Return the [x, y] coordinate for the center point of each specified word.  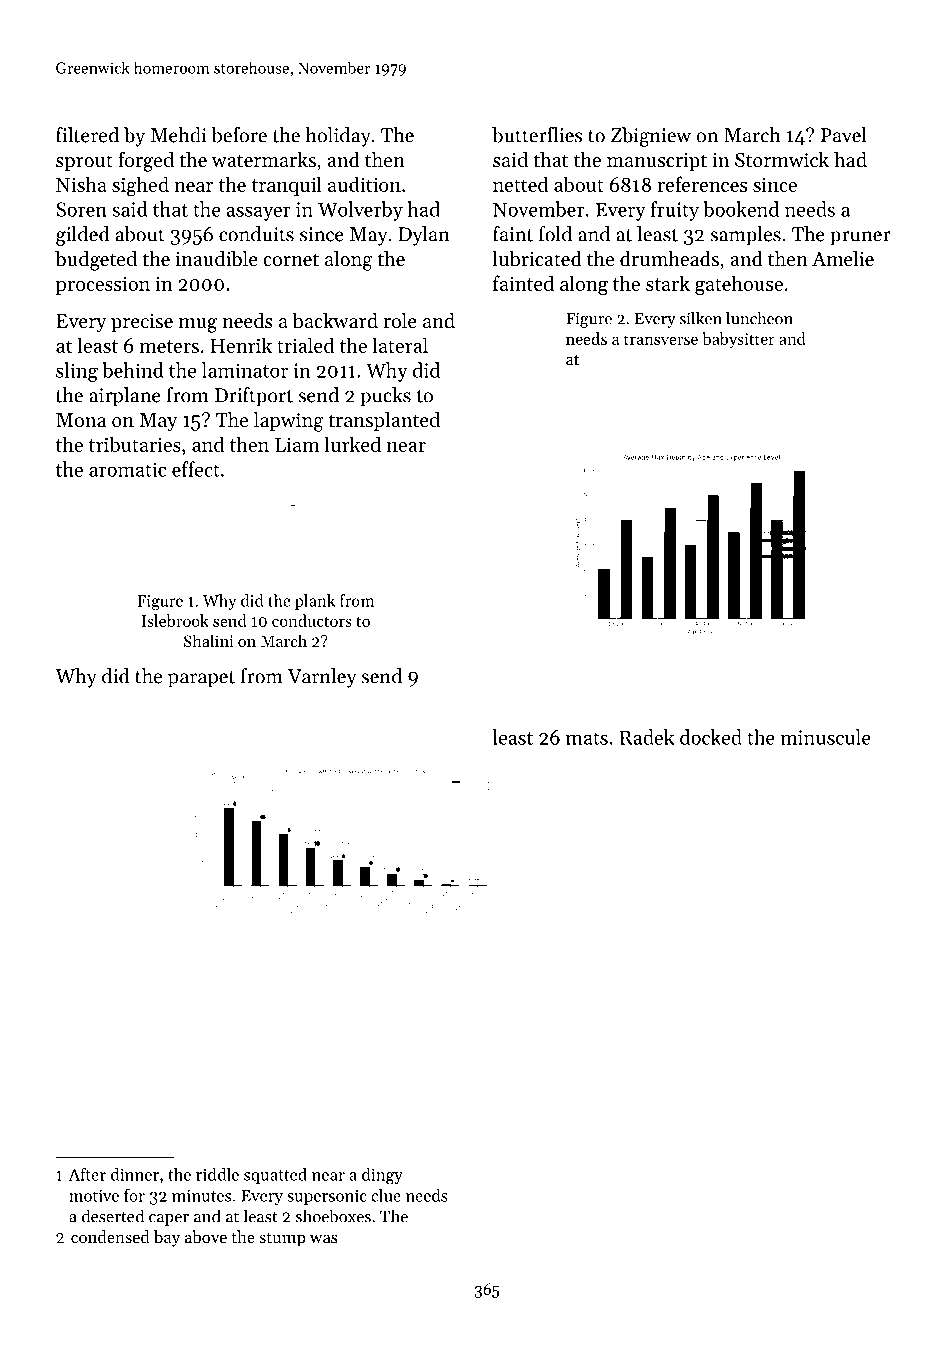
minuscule [825, 737]
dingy [382, 1176]
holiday [338, 137]
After [87, 1174]
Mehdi [179, 135]
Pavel [844, 135]
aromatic [127, 469]
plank [315, 602]
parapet [201, 679]
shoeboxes [333, 1216]
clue [386, 1195]
